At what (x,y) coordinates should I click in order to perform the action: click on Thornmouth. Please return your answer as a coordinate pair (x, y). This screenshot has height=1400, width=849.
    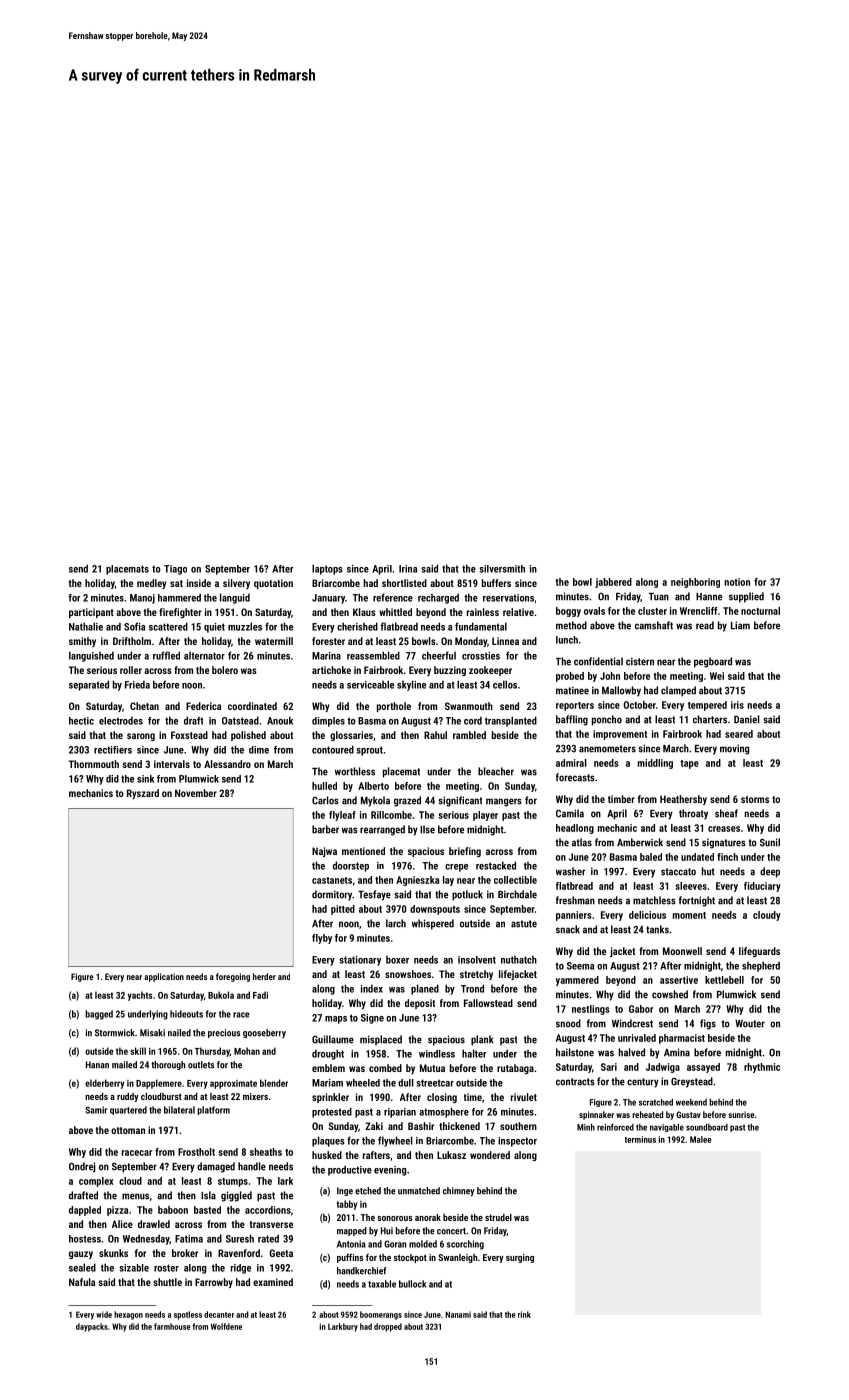
    Looking at the image, I should click on (94, 764).
